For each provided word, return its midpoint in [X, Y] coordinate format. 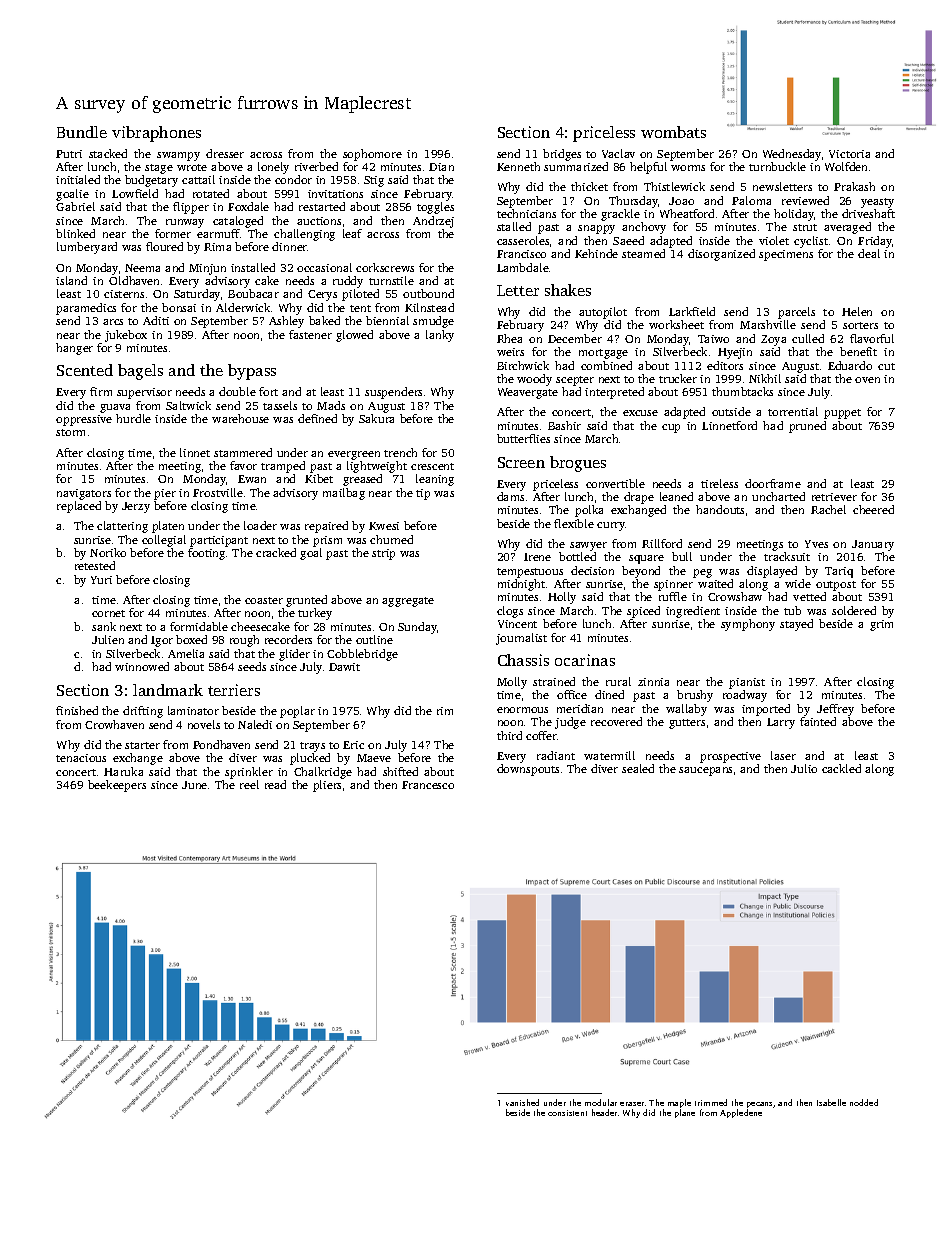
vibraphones [156, 134]
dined [609, 694]
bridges [562, 155]
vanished [522, 1102]
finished [77, 710]
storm [70, 432]
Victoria [849, 154]
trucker [678, 378]
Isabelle [831, 1102]
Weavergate [528, 393]
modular [601, 1102]
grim [881, 625]
